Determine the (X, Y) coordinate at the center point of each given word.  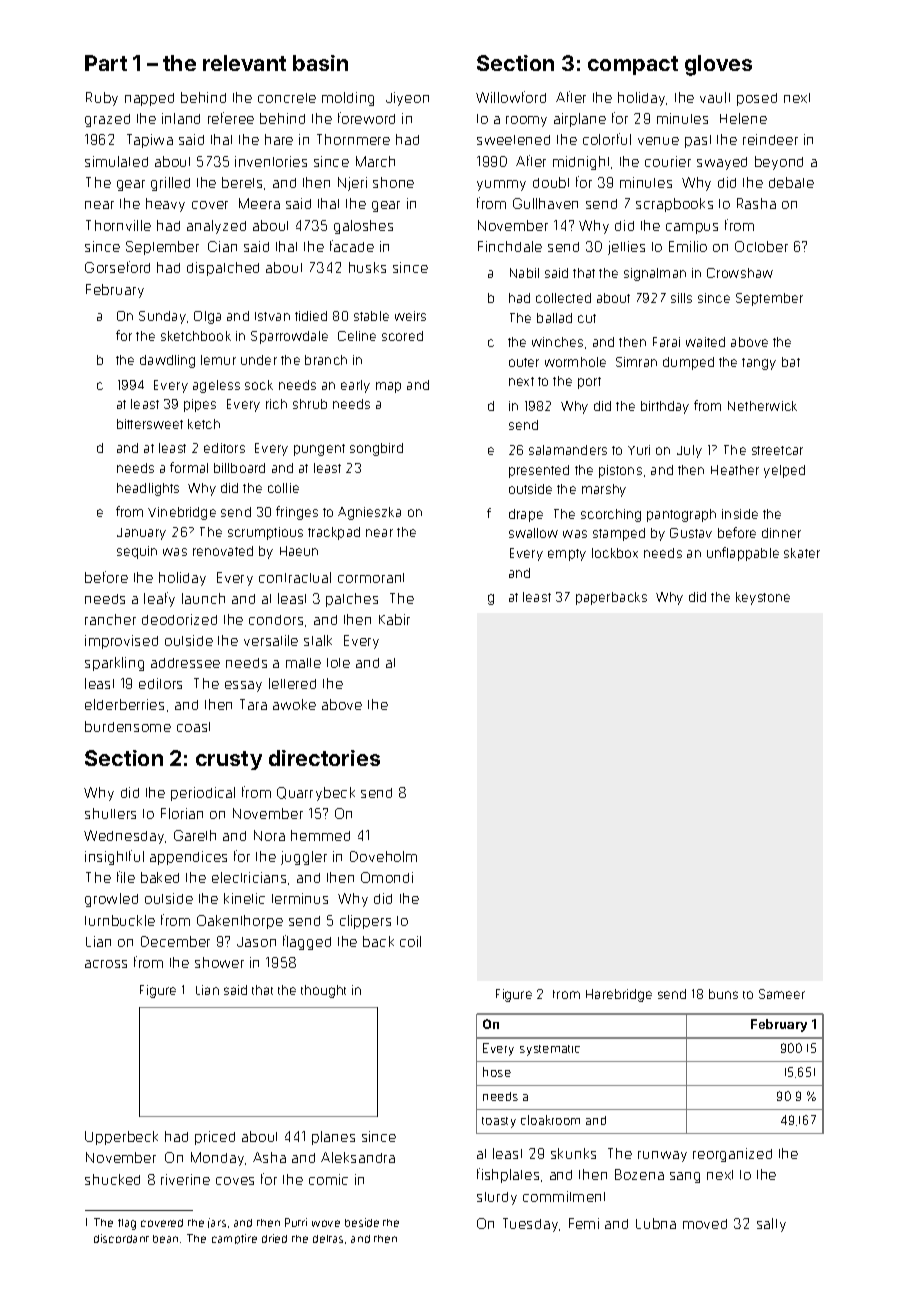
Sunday (162, 317)
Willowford (511, 97)
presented (539, 471)
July (689, 451)
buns (723, 994)
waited (705, 342)
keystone (763, 598)
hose (497, 1072)
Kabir (394, 619)
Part (106, 63)
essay (243, 686)
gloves (718, 65)
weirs (410, 316)
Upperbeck (121, 1138)
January (141, 534)
